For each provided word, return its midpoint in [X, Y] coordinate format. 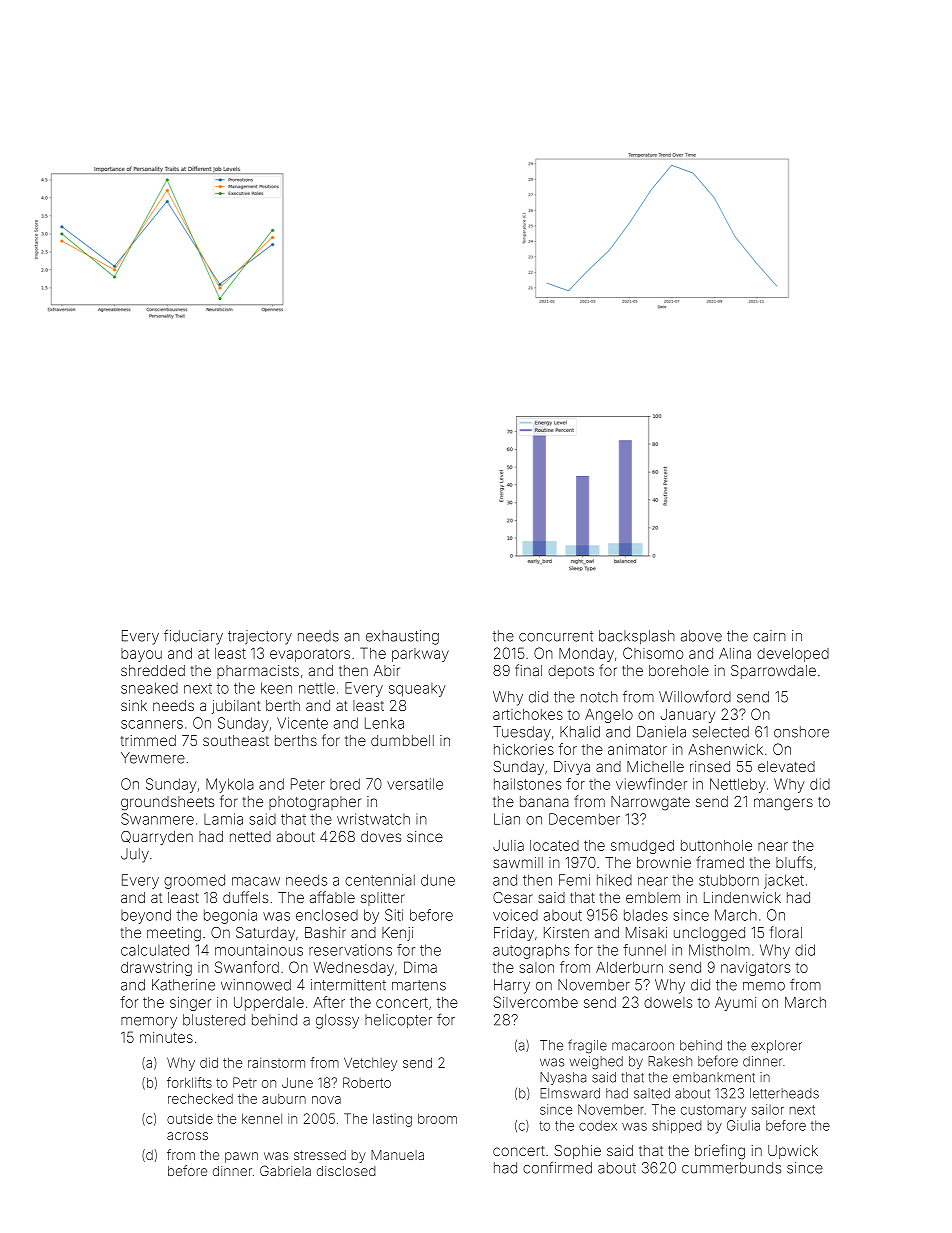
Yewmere [153, 758]
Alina [735, 653]
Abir [387, 670]
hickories [524, 749]
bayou [141, 655]
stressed [320, 1155]
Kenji [397, 934]
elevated [786, 766]
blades [646, 915]
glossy [337, 1021]
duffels [245, 897]
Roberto [367, 1082]
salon [536, 967]
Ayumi [735, 1003]
